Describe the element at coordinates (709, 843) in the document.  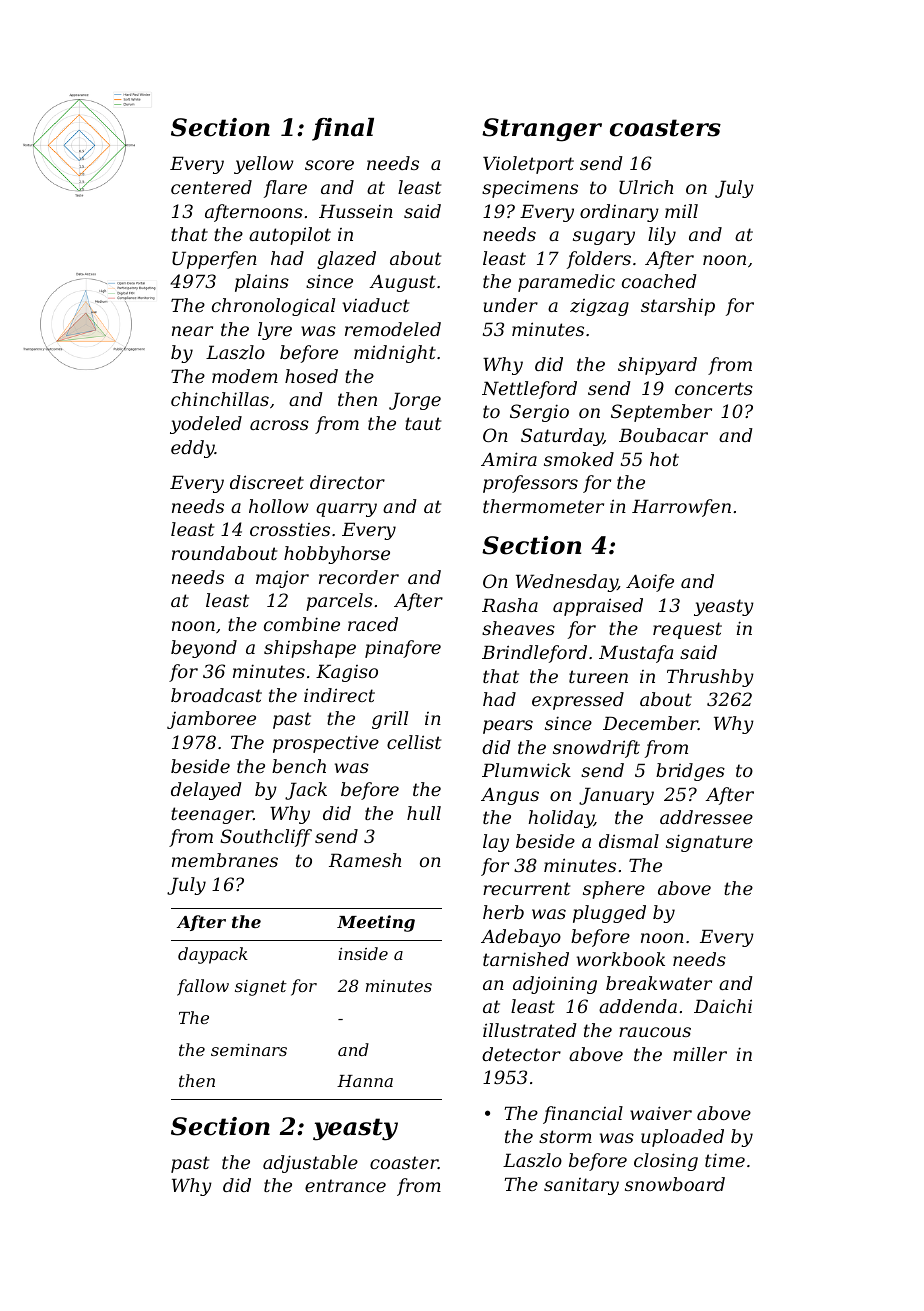
I see `signature` at that location.
